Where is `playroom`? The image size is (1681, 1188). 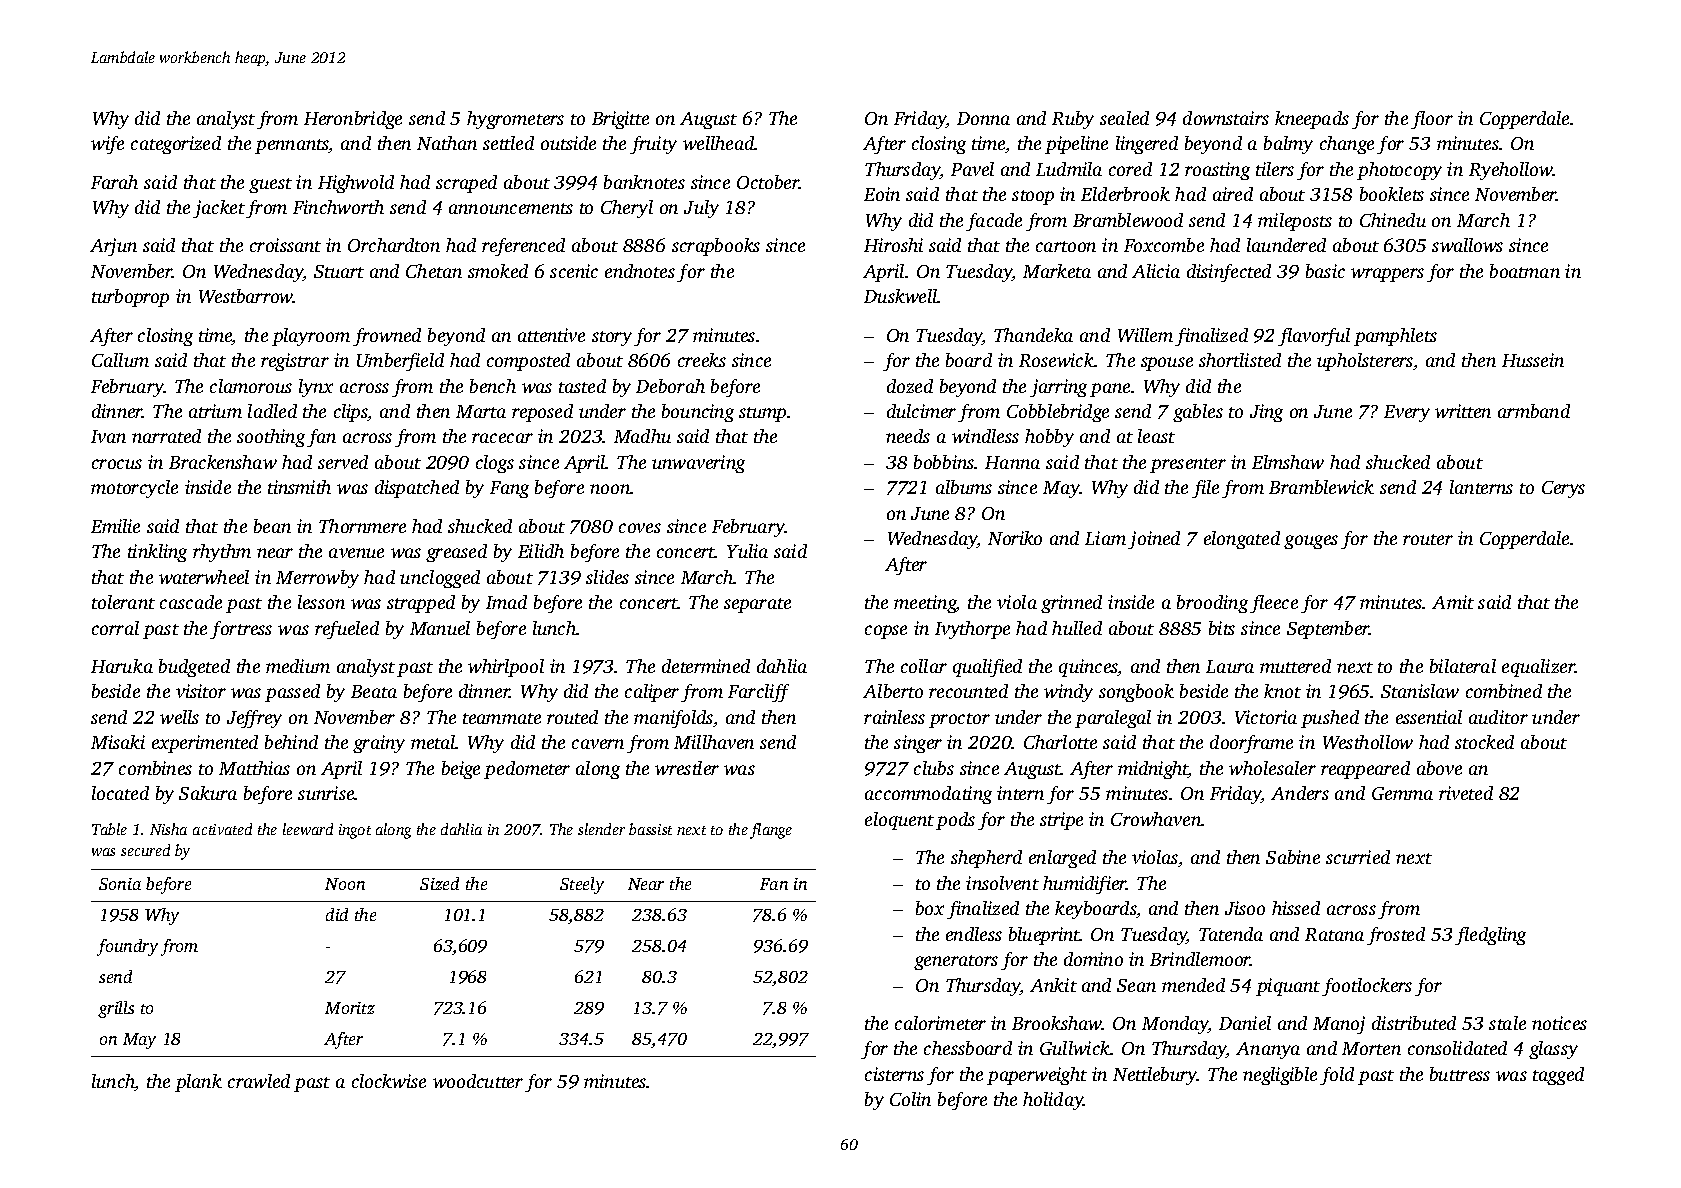
playroom is located at coordinates (311, 337).
